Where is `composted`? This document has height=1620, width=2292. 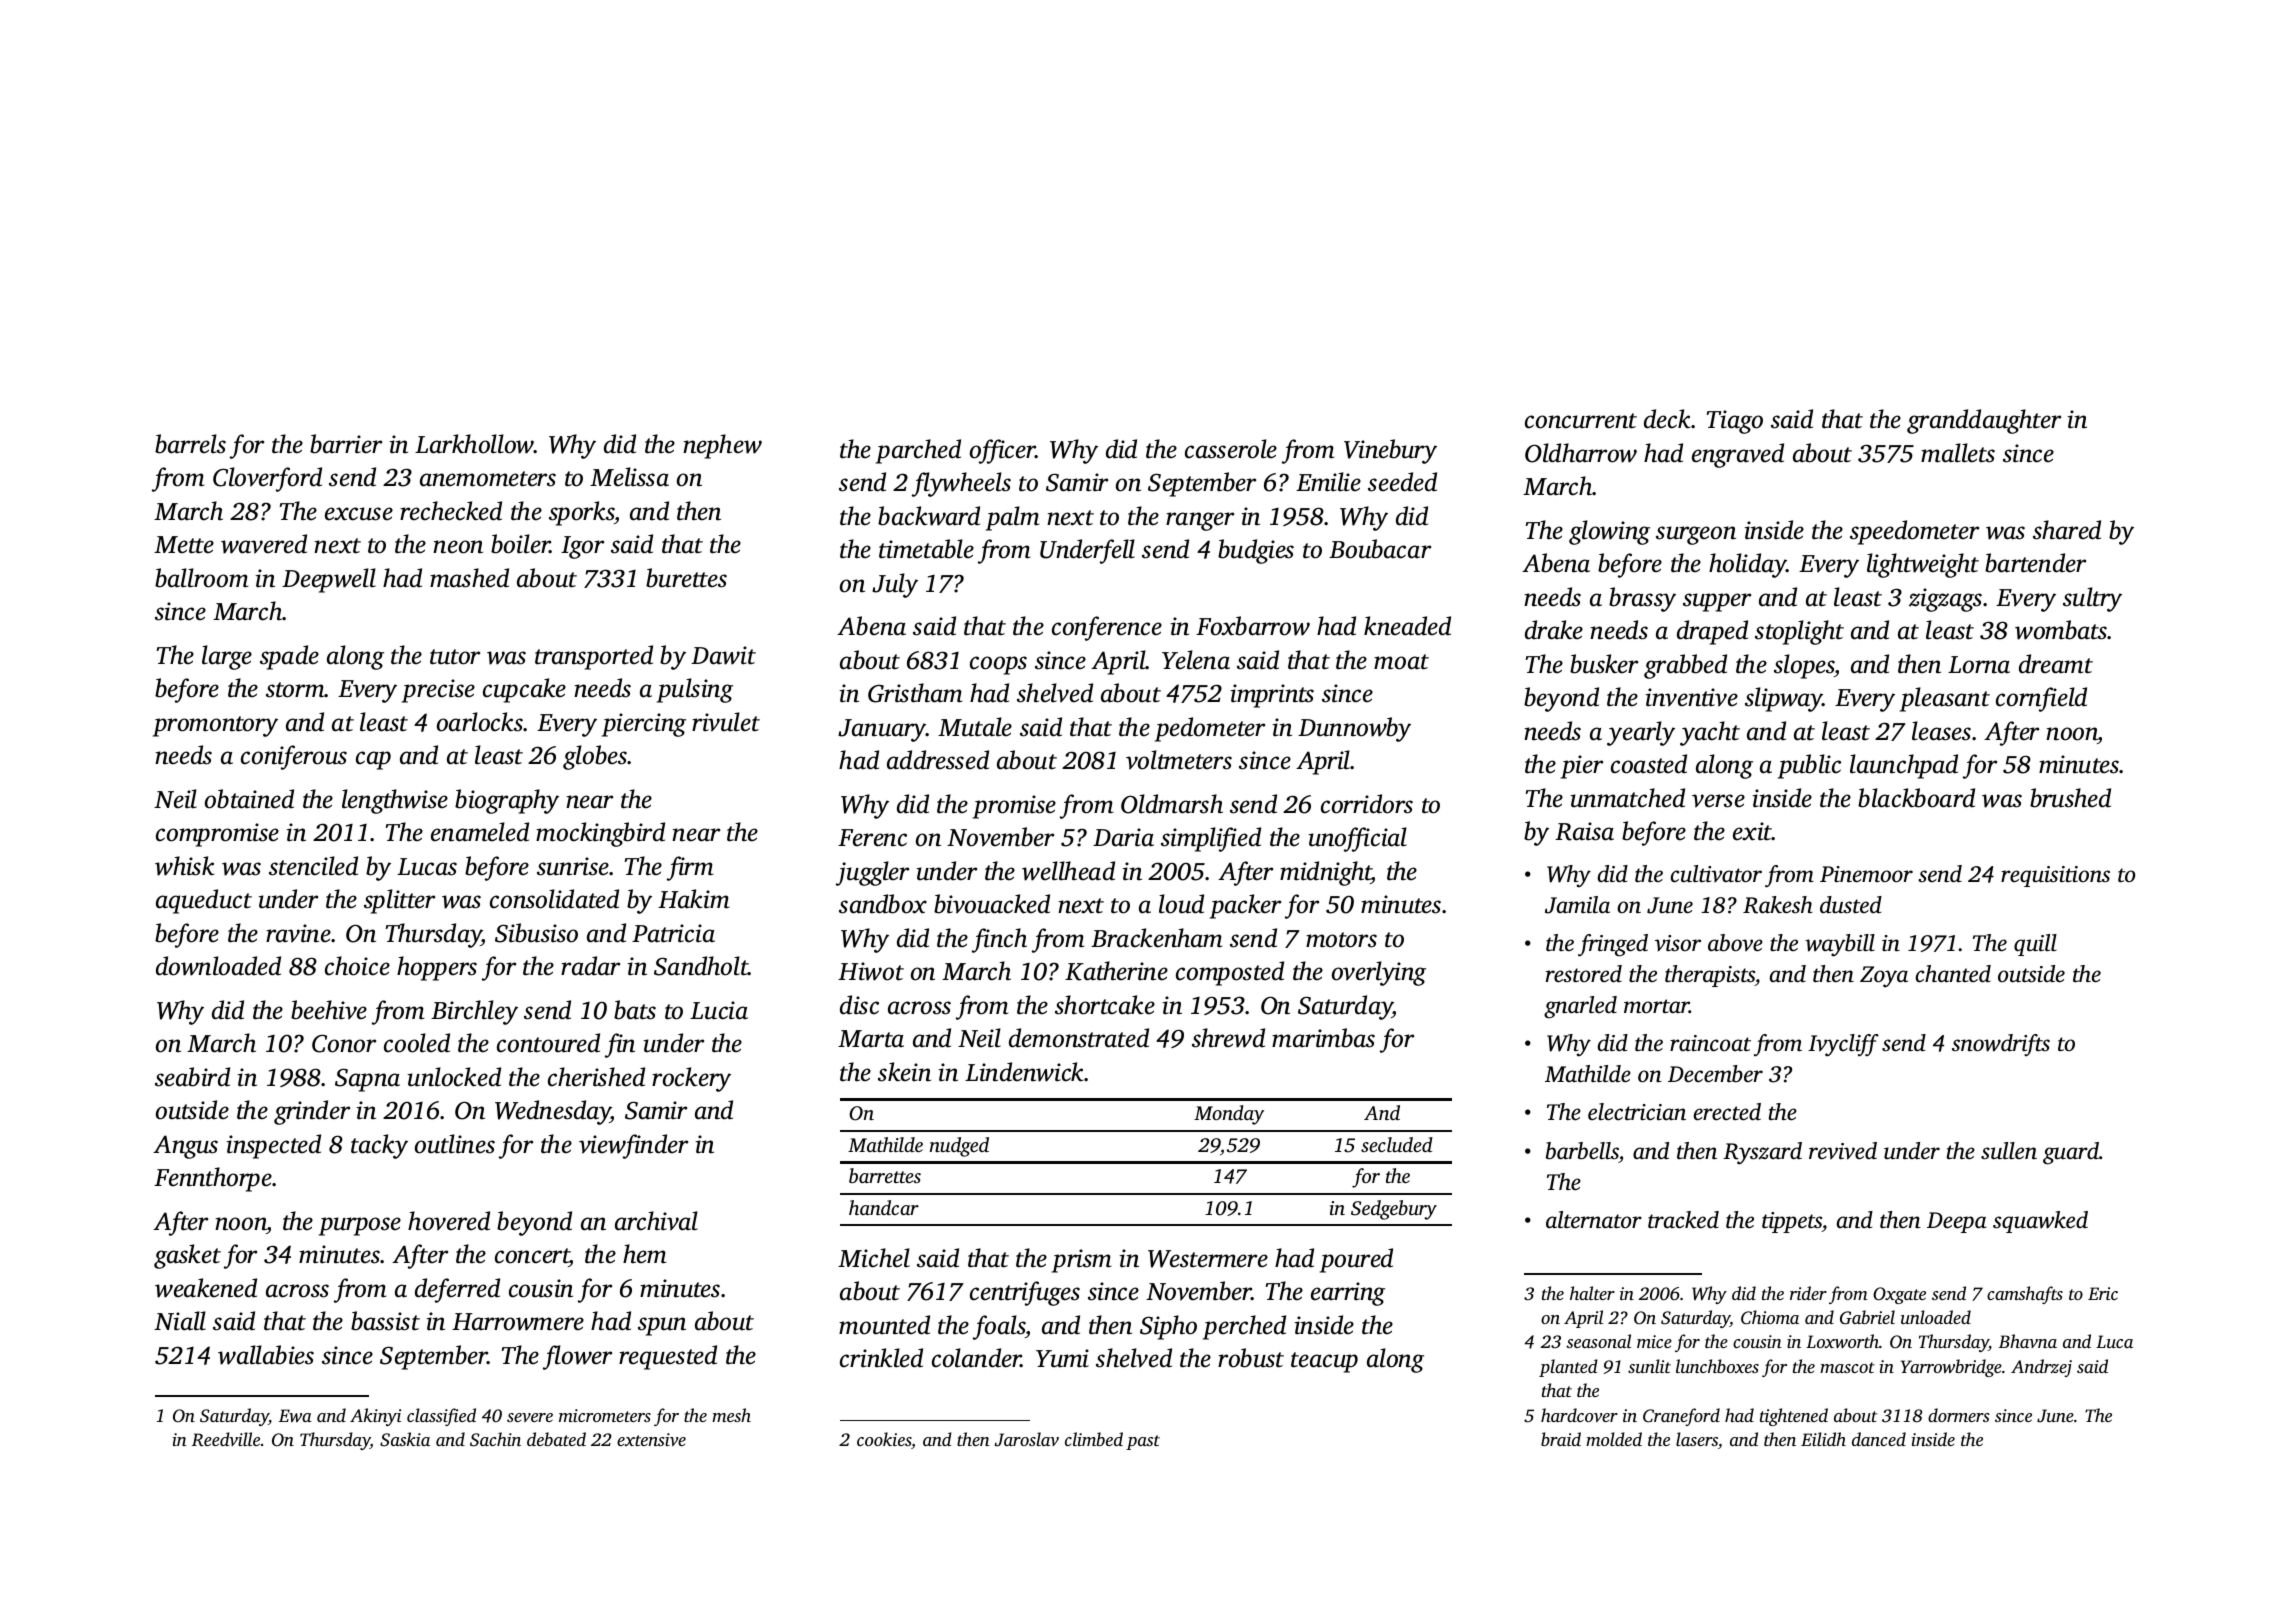 composted is located at coordinates (1230, 973).
